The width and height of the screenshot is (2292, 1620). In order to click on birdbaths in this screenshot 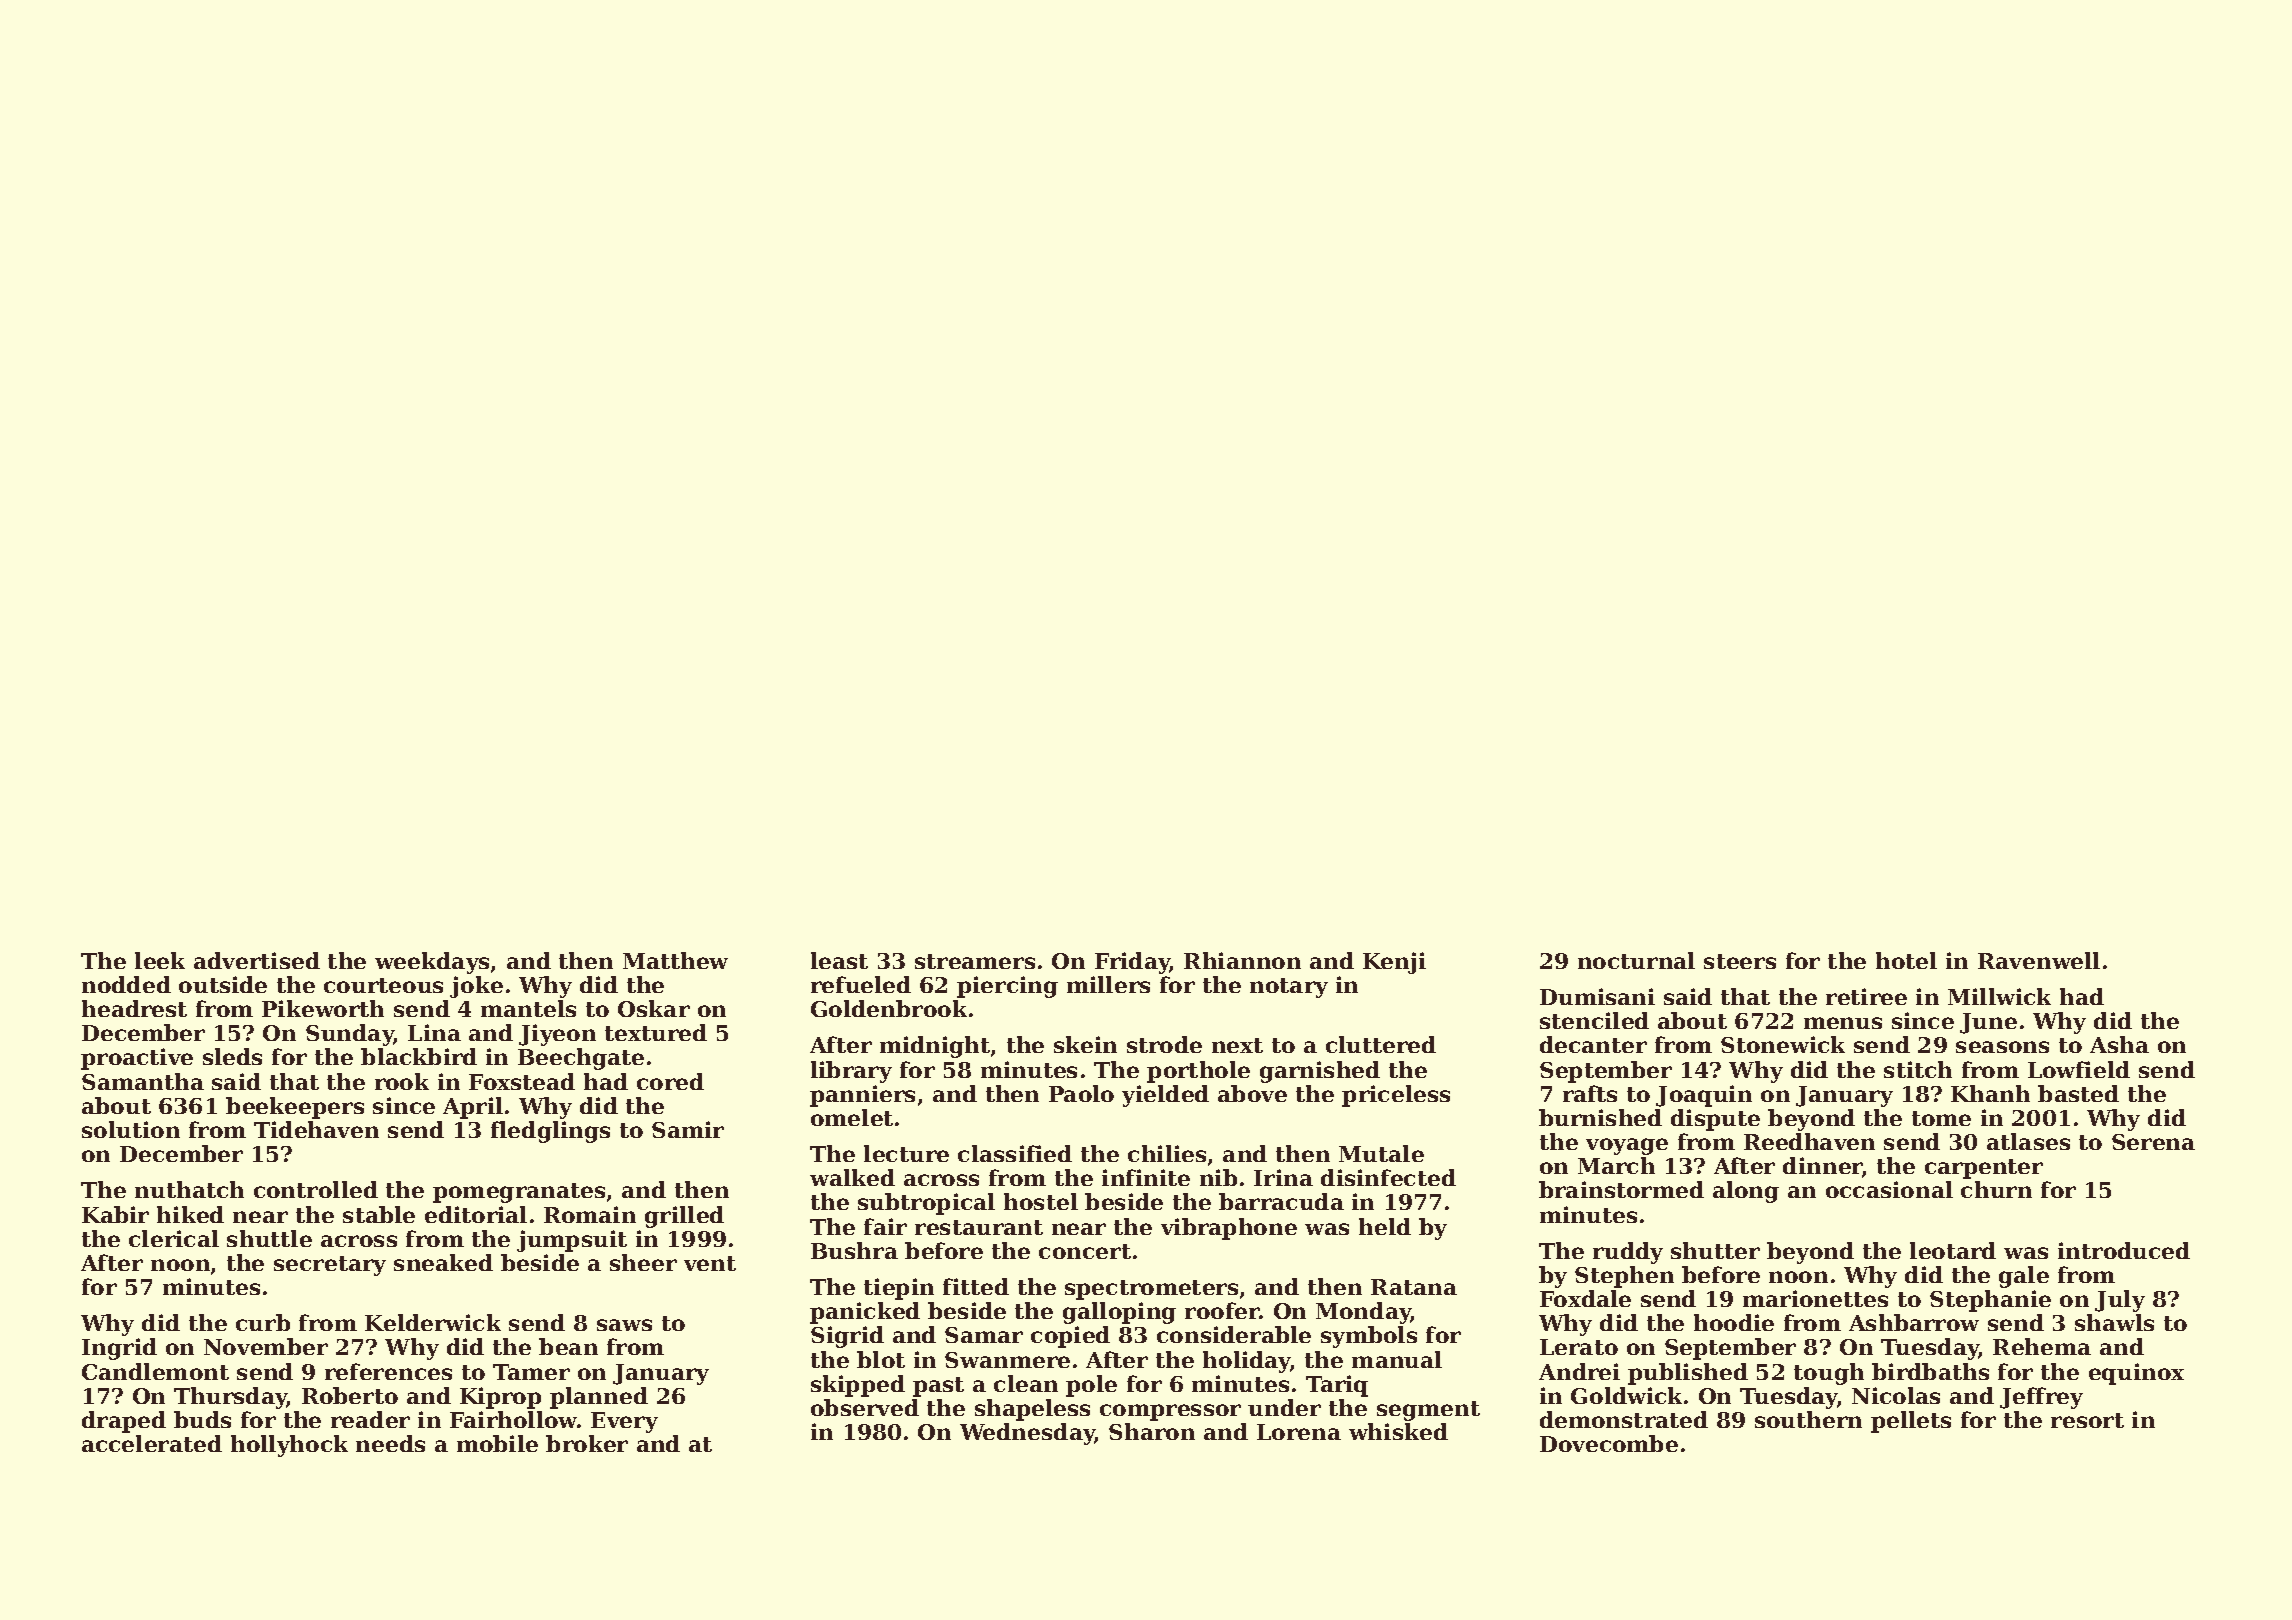, I will do `click(1930, 1371)`.
